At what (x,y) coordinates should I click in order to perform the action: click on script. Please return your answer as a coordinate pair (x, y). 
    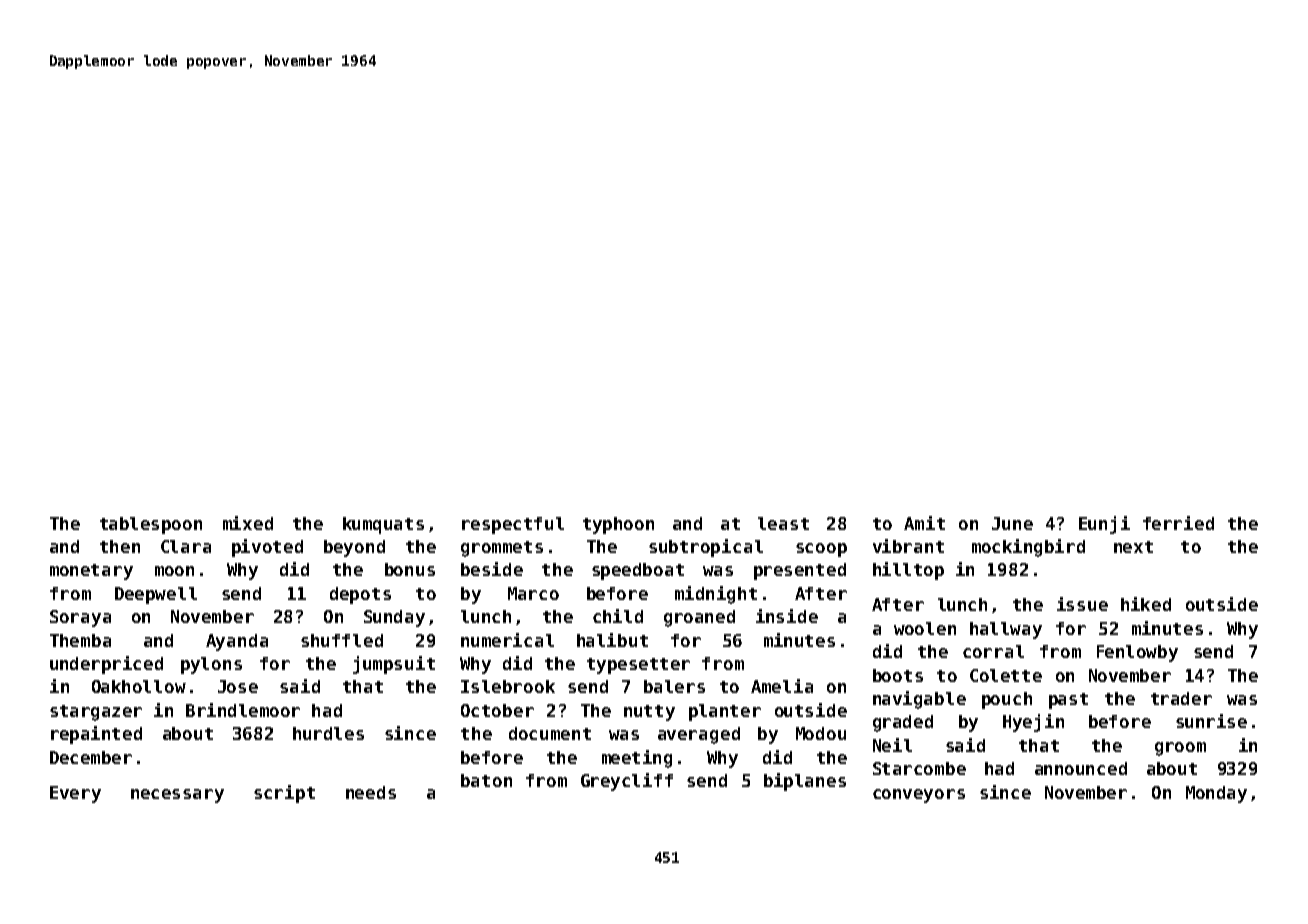
    Looking at the image, I should click on (284, 794).
